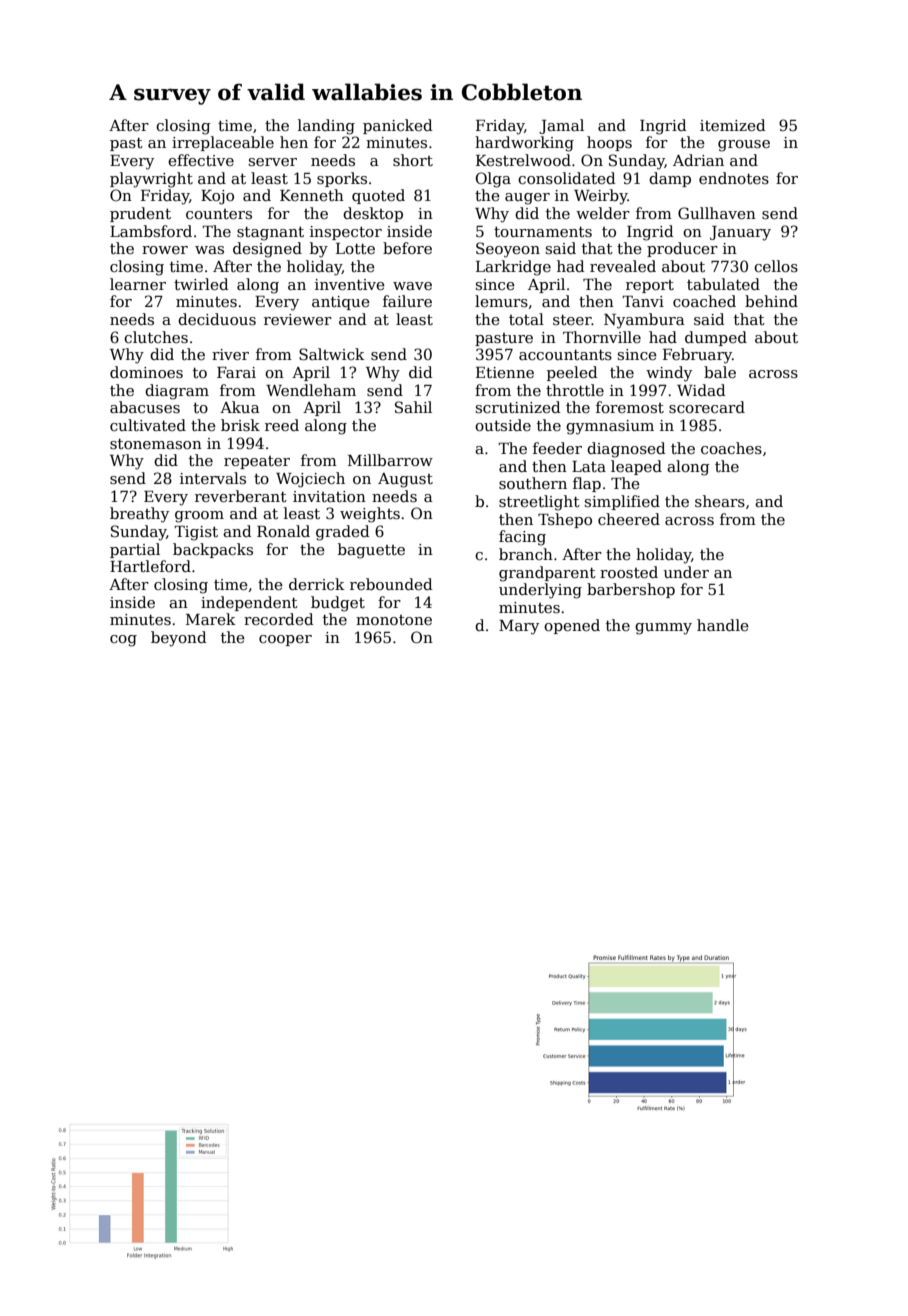  I want to click on cellos, so click(776, 266).
